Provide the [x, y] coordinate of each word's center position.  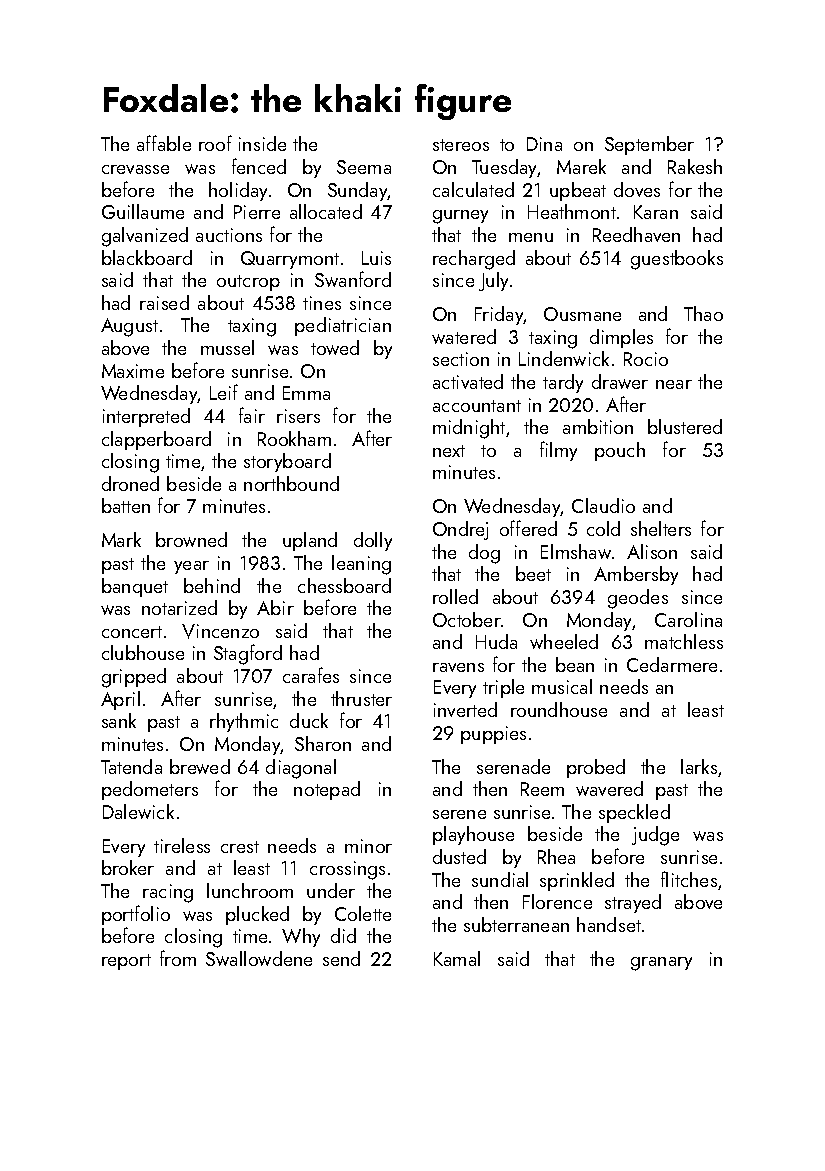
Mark [121, 539]
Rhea [556, 856]
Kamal [457, 958]
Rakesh [695, 166]
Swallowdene [259, 958]
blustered [685, 426]
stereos [461, 145]
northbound [291, 483]
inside [262, 143]
